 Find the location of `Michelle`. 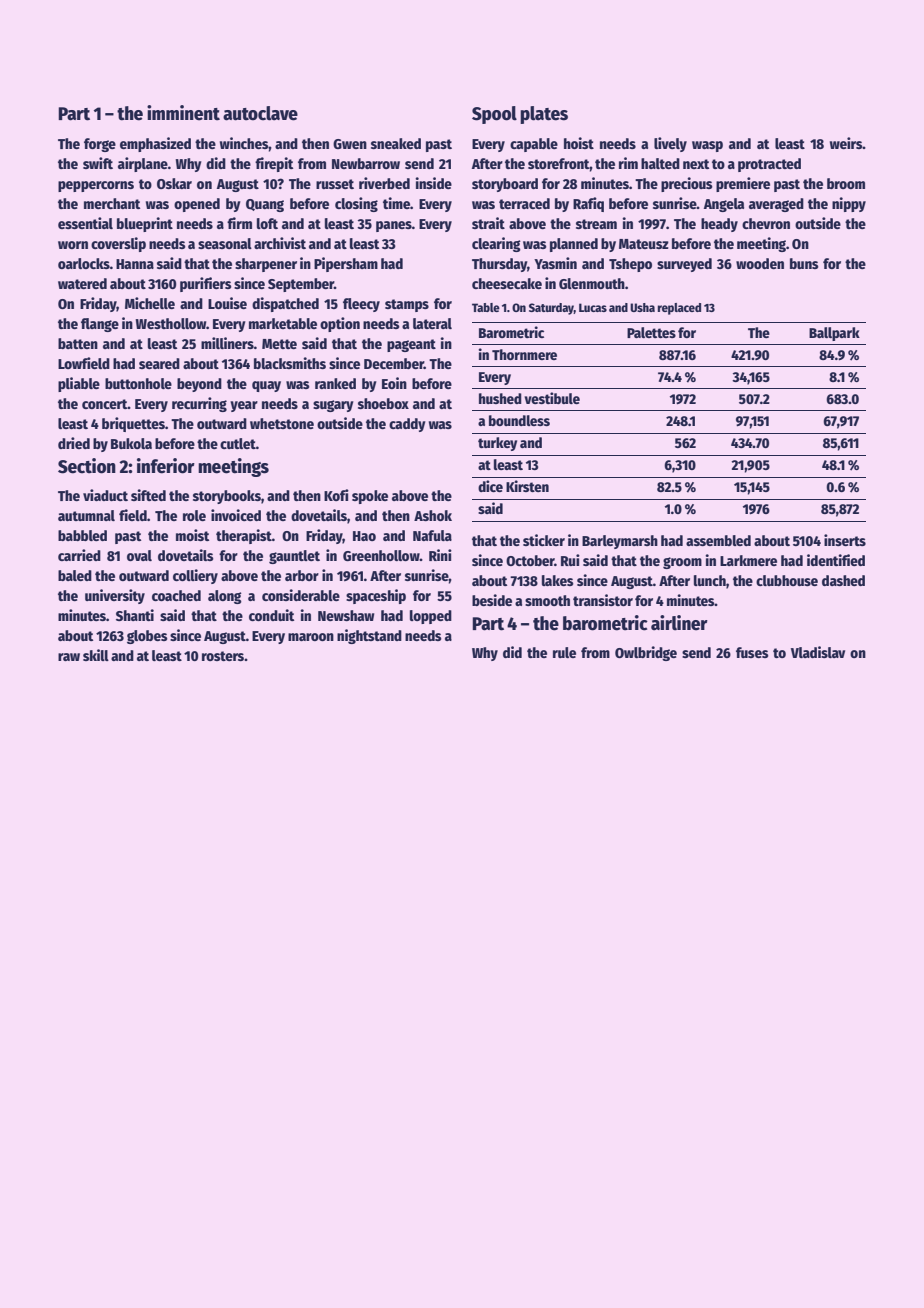

Michelle is located at coordinates (150, 303).
